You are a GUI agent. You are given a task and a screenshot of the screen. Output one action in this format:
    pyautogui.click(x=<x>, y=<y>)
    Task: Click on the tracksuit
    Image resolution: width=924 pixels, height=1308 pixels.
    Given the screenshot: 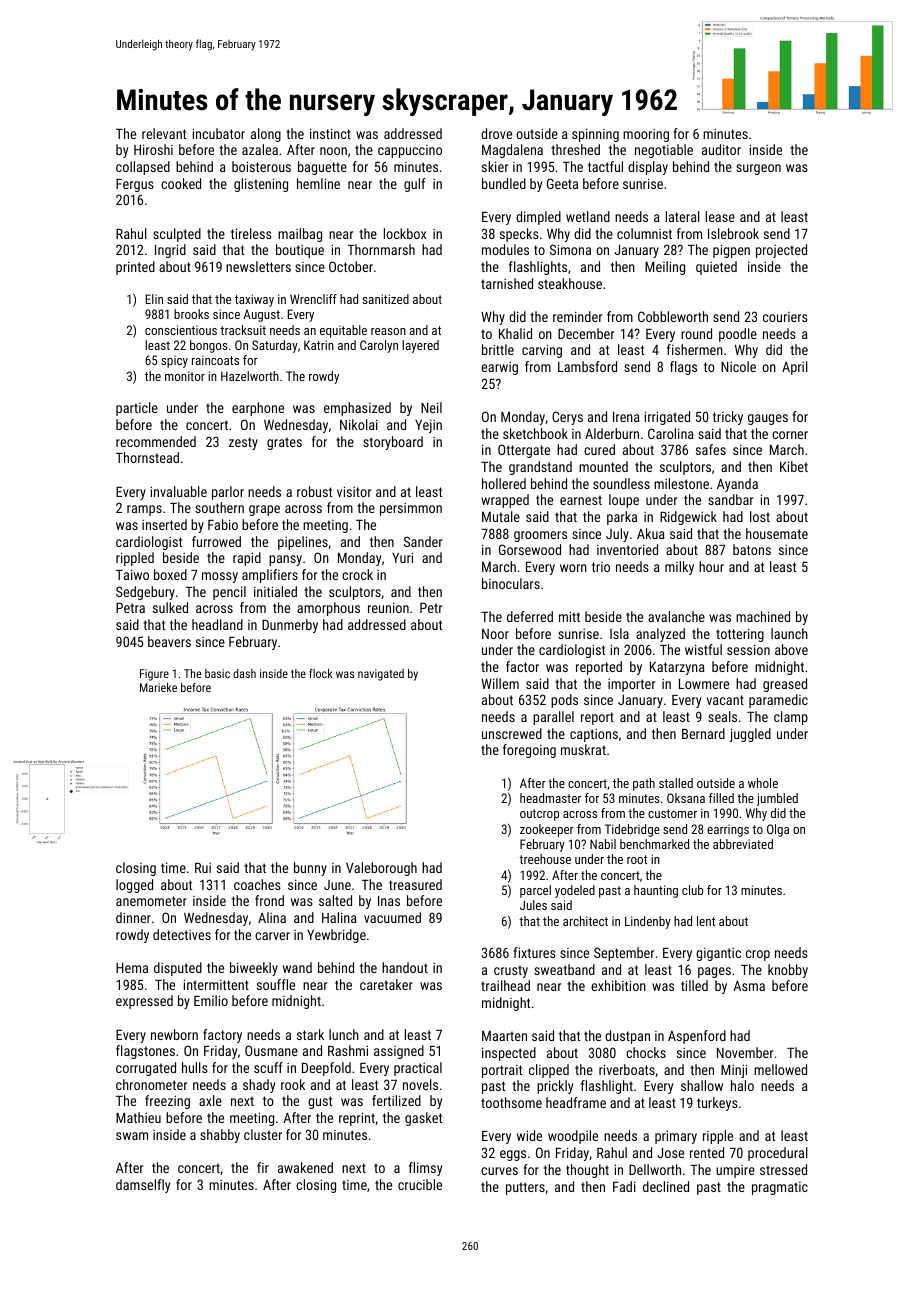 What is the action you would take?
    pyautogui.click(x=243, y=330)
